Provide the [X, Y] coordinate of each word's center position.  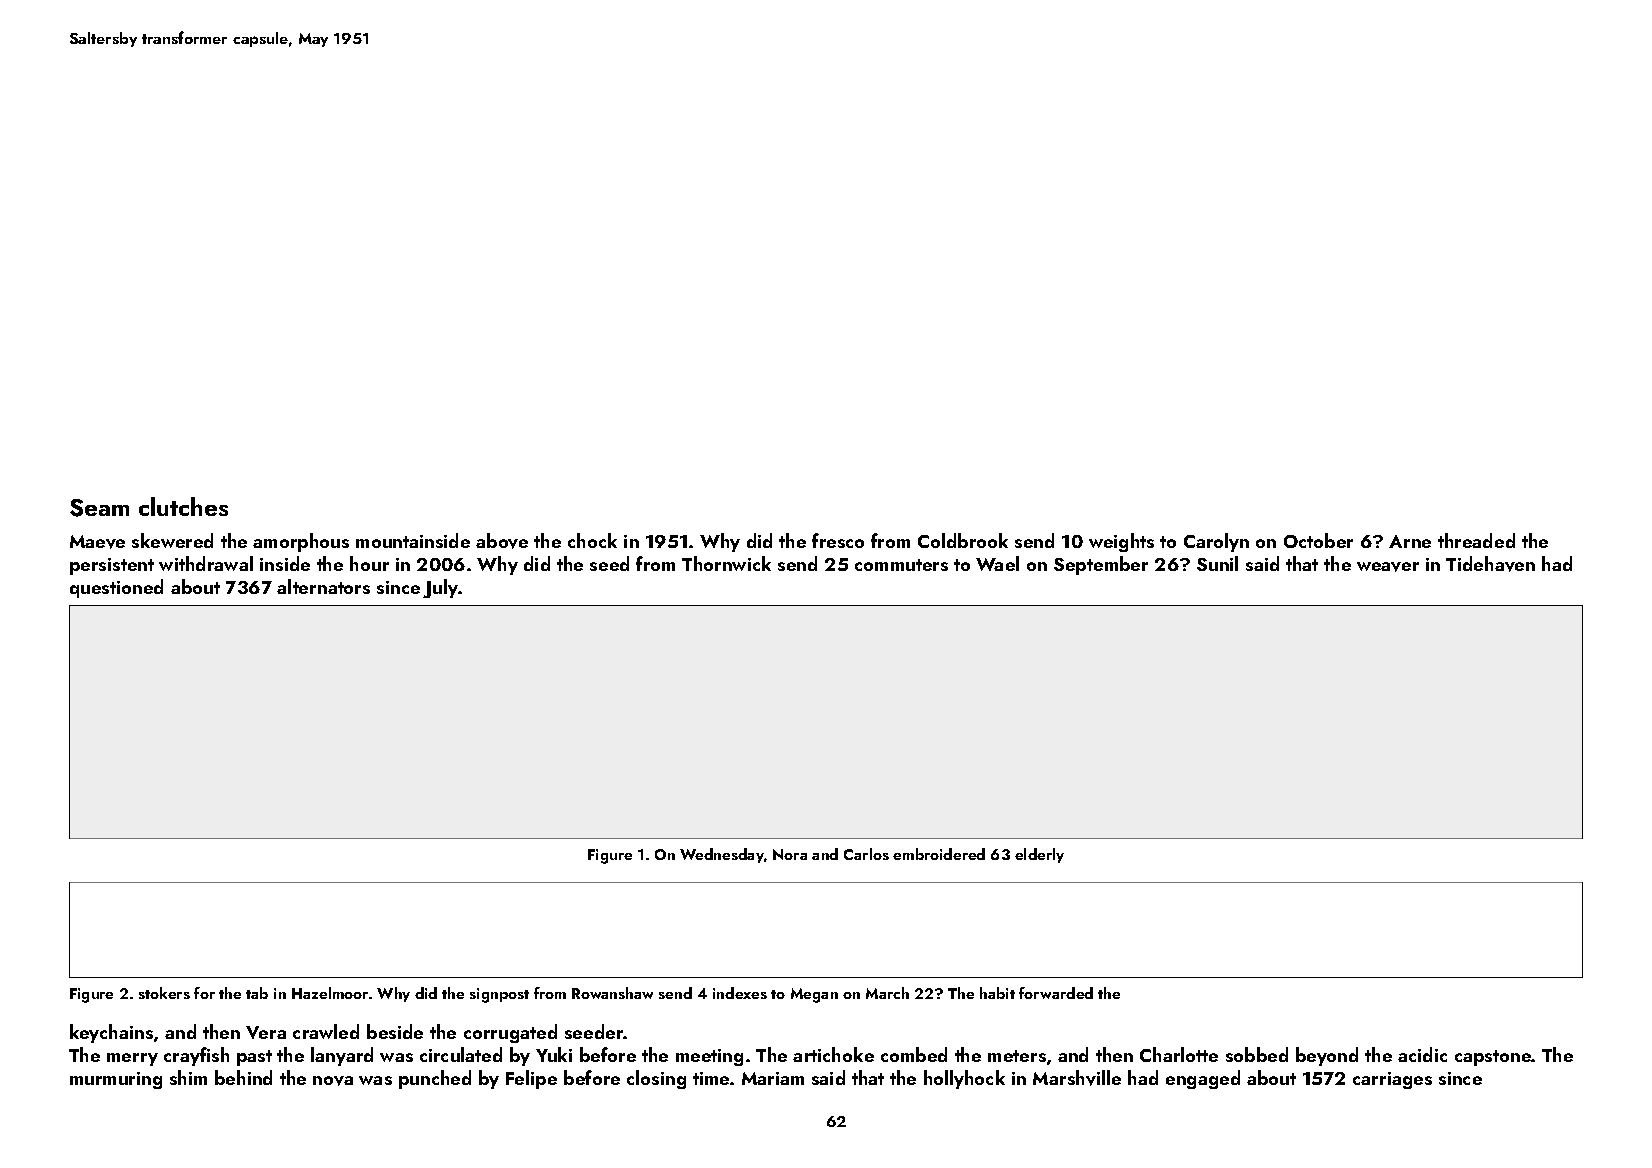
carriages [1392, 1080]
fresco [838, 540]
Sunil [1217, 563]
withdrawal [206, 563]
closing [656, 1079]
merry [132, 1059]
